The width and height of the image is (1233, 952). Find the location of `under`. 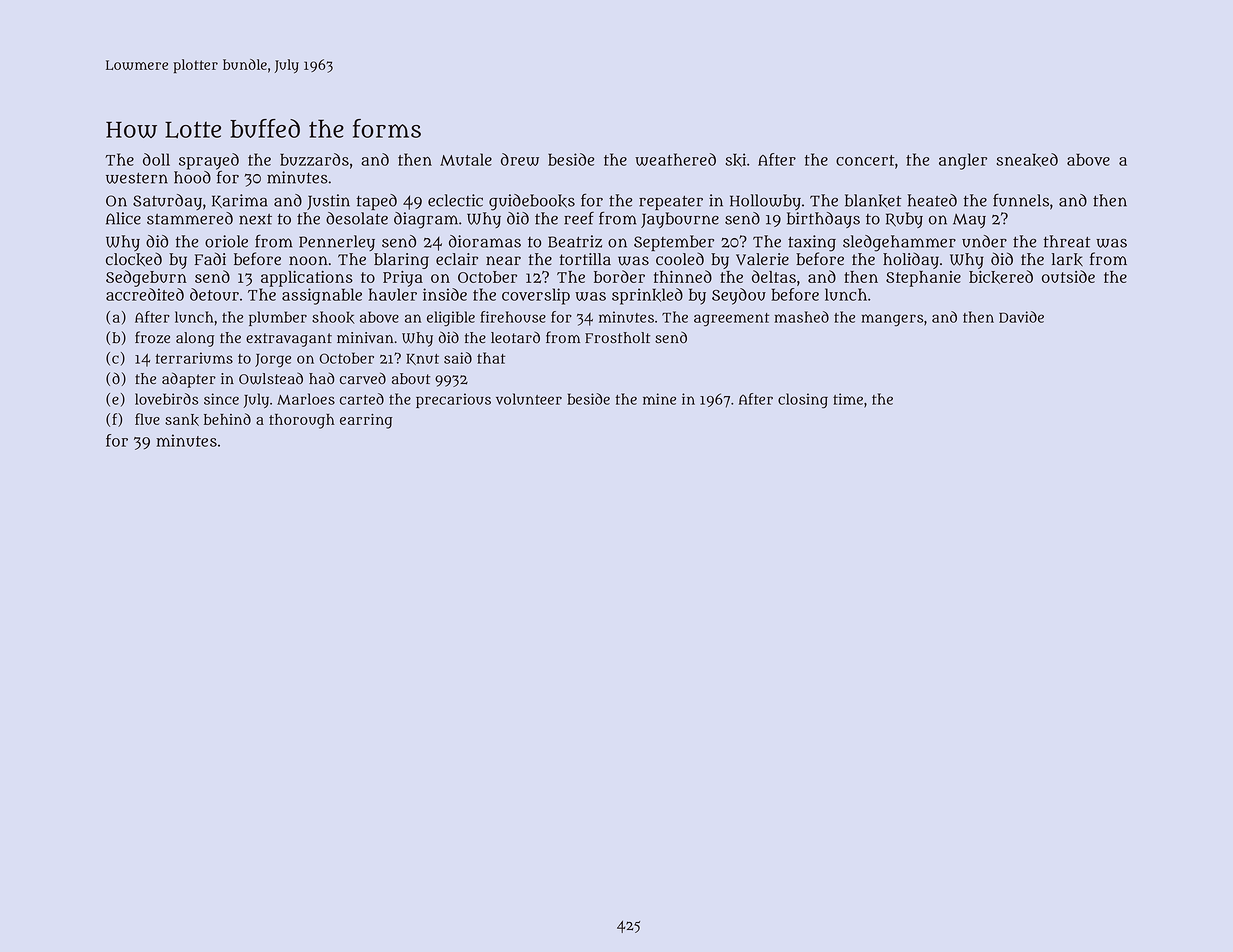

under is located at coordinates (984, 241).
